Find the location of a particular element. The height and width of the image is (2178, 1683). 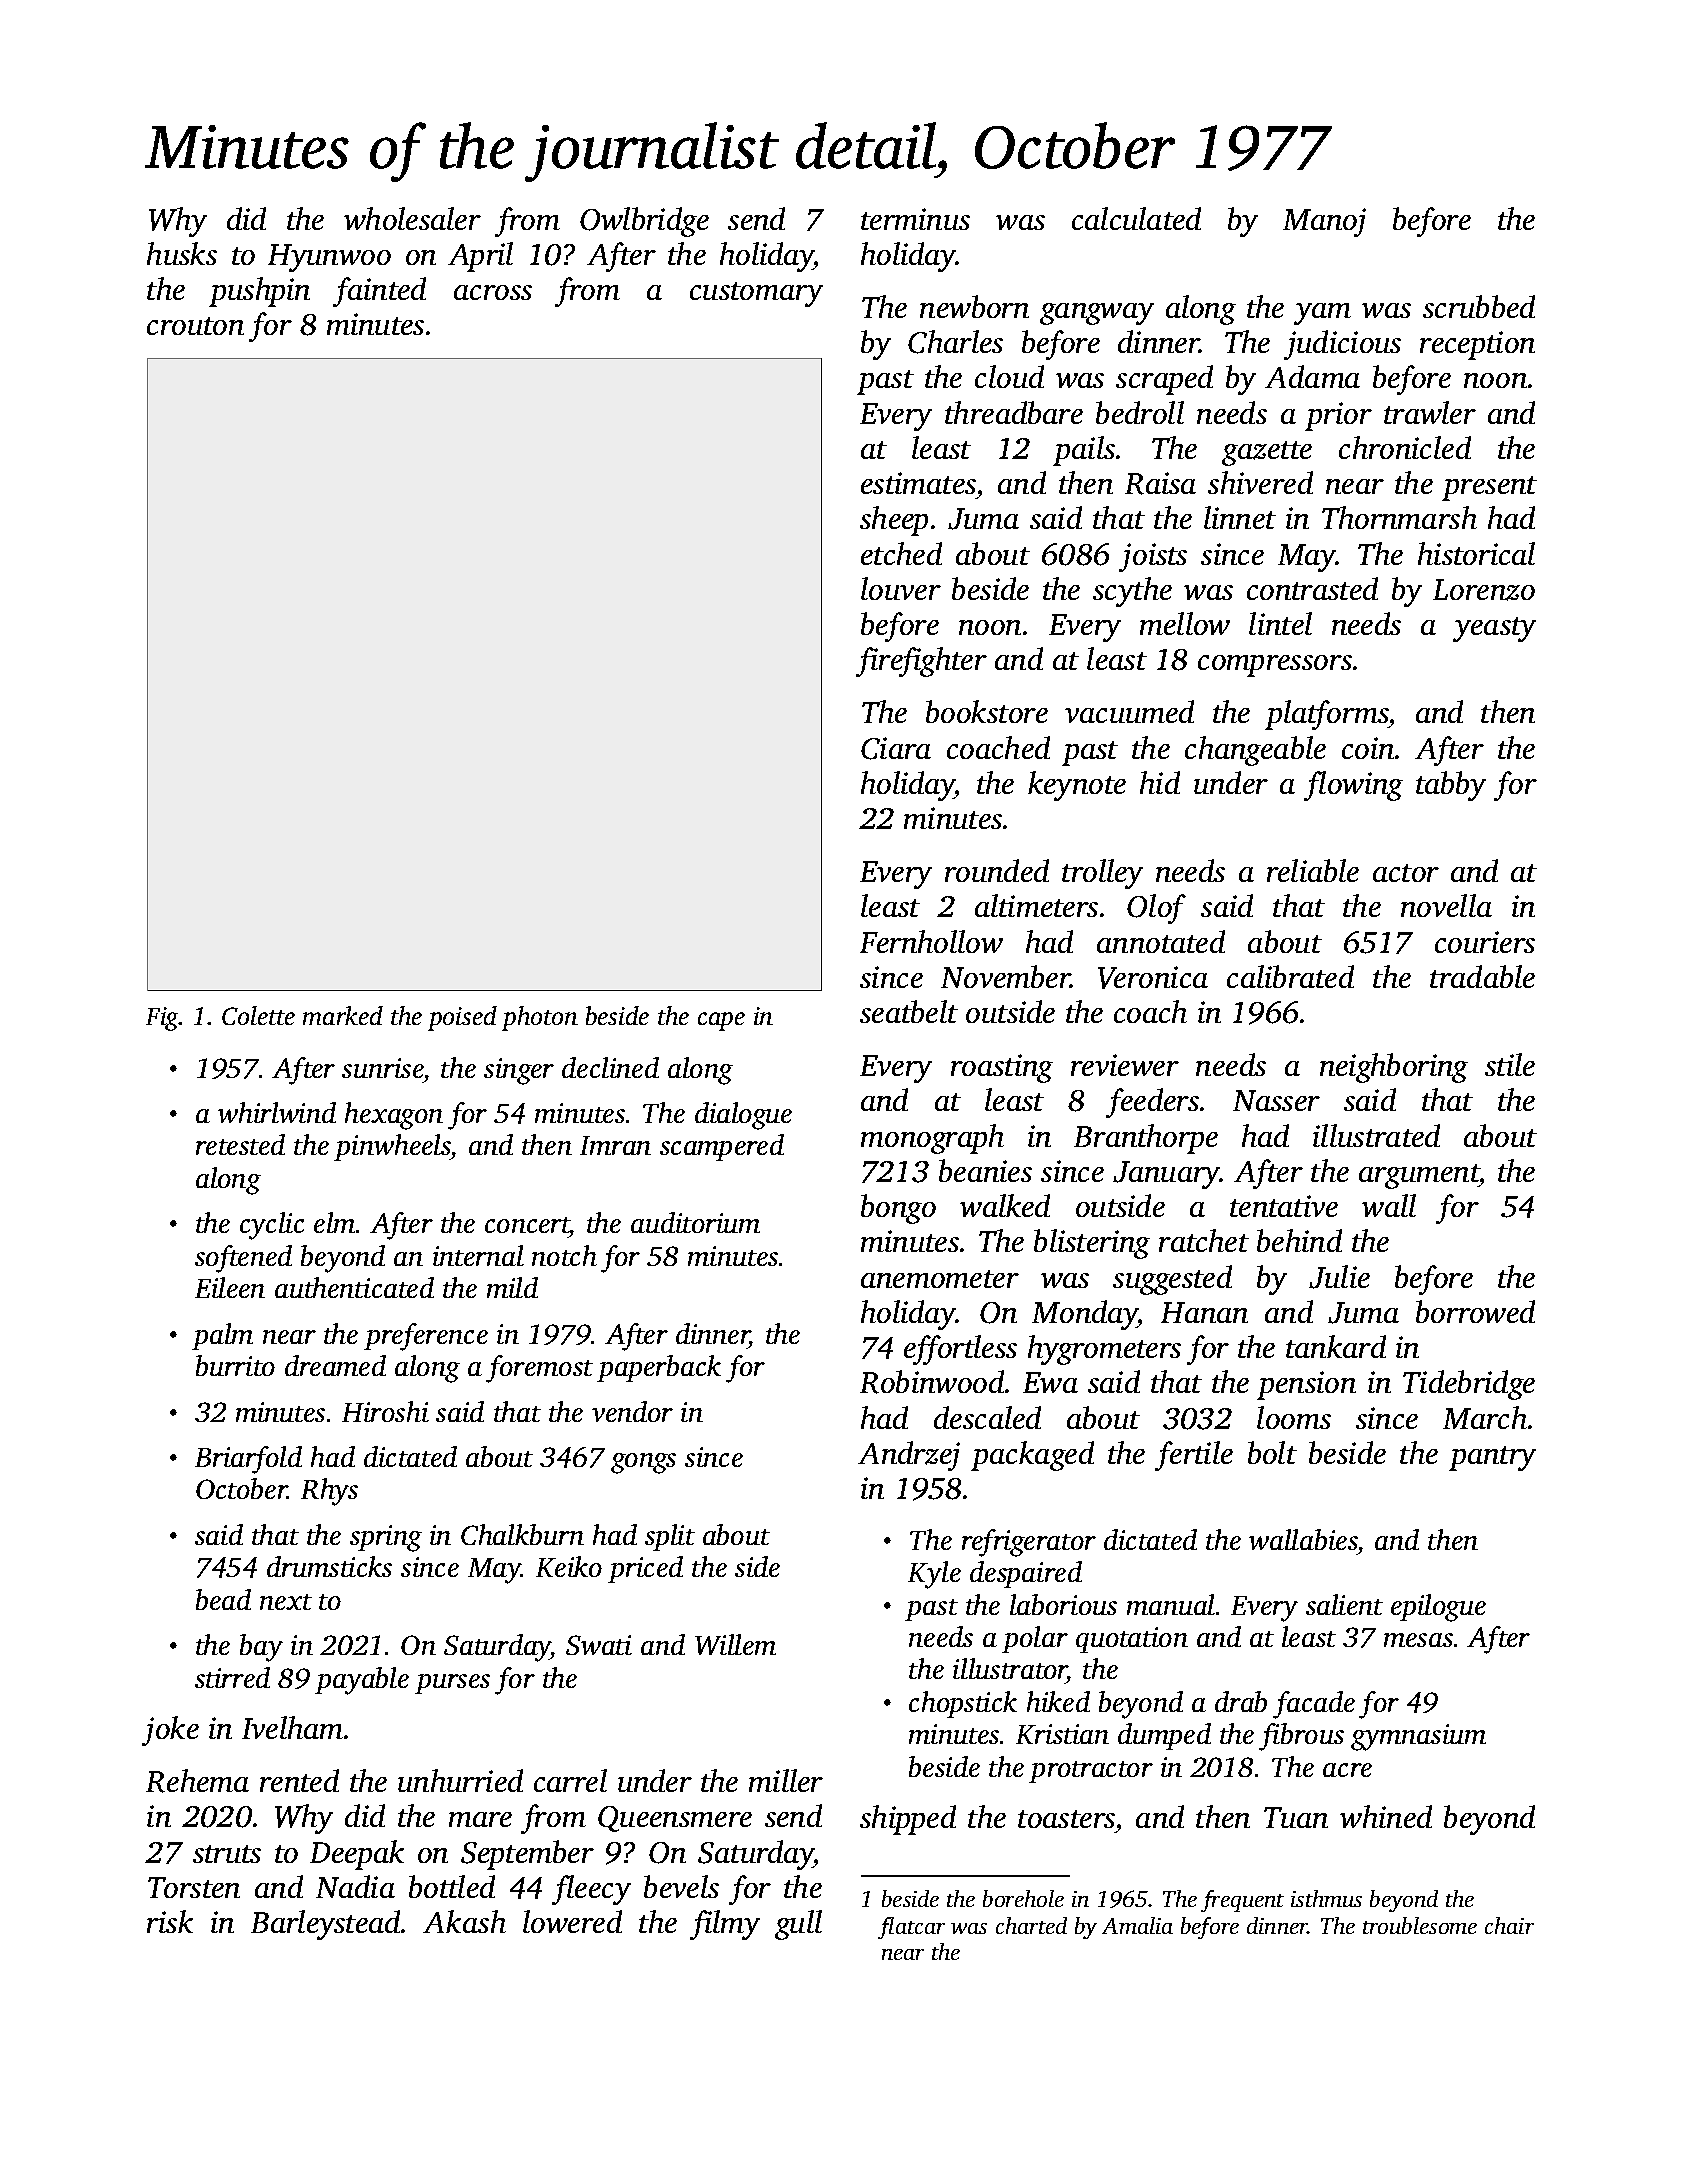

Swati is located at coordinates (599, 1645).
